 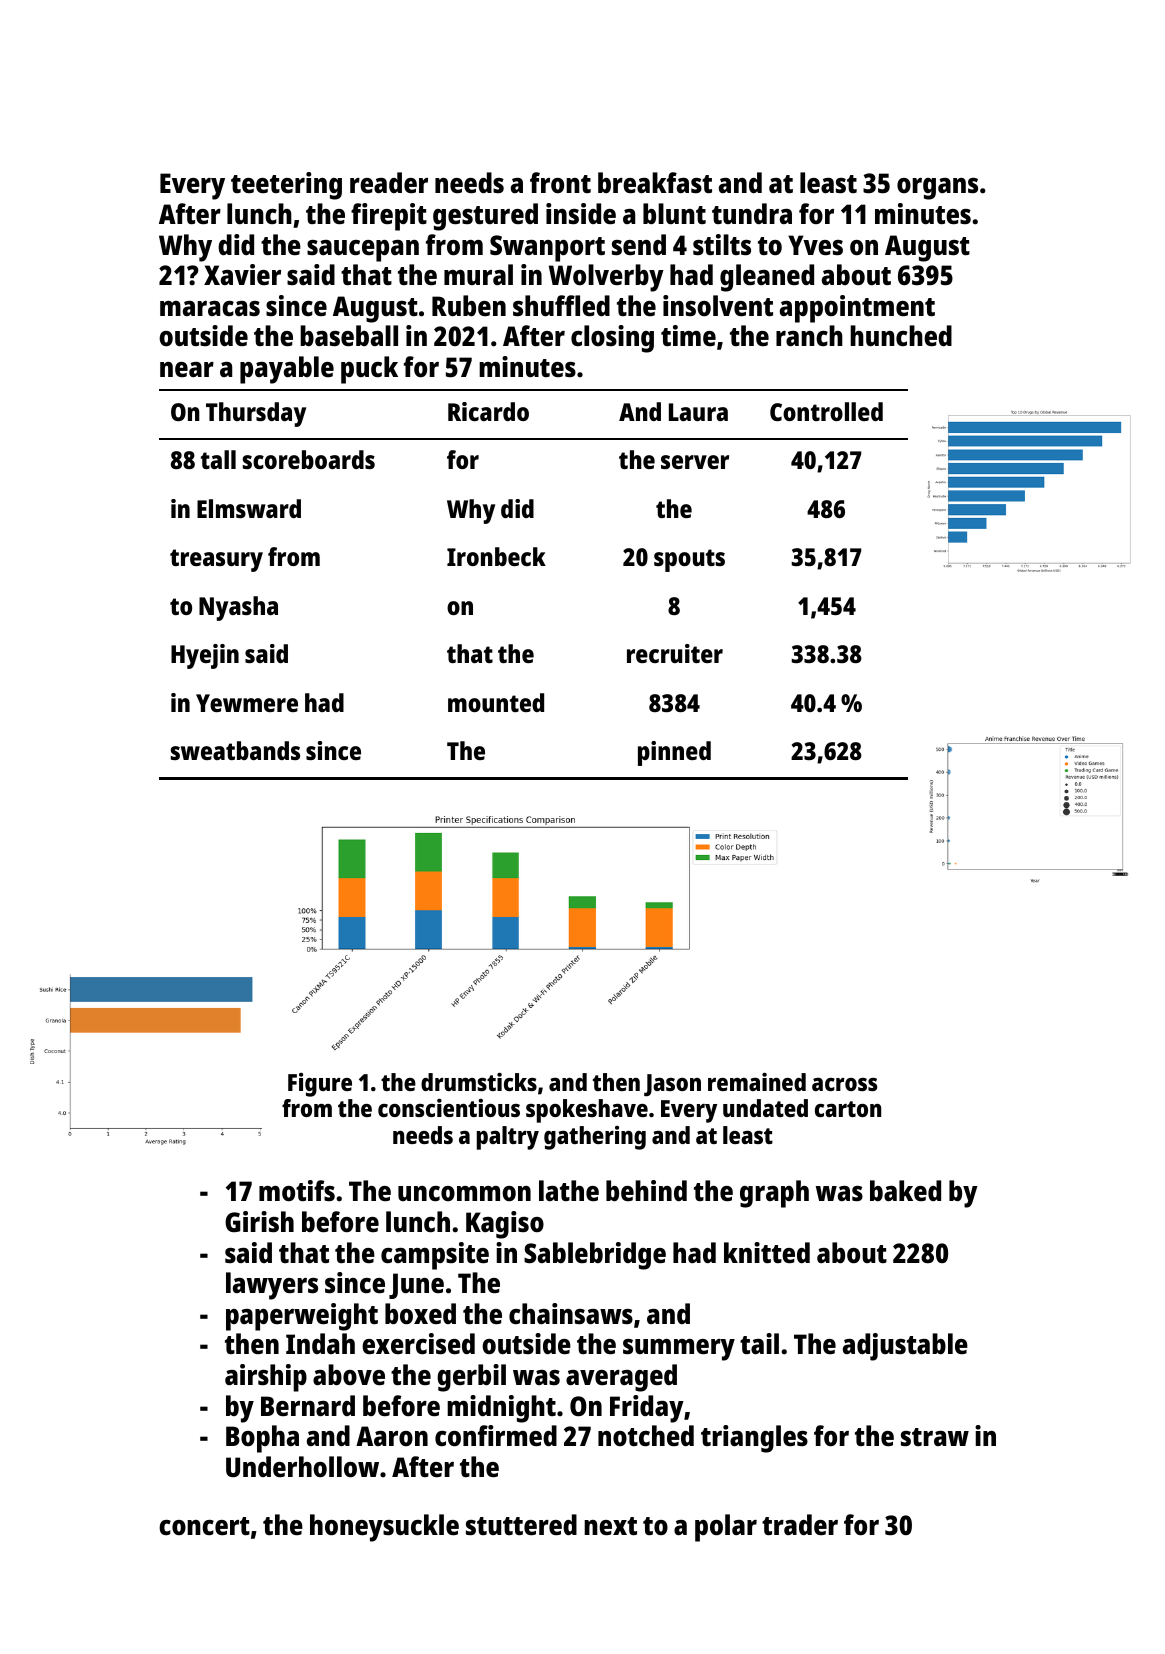 What do you see at coordinates (905, 1190) in the screenshot?
I see `baked` at bounding box center [905, 1190].
